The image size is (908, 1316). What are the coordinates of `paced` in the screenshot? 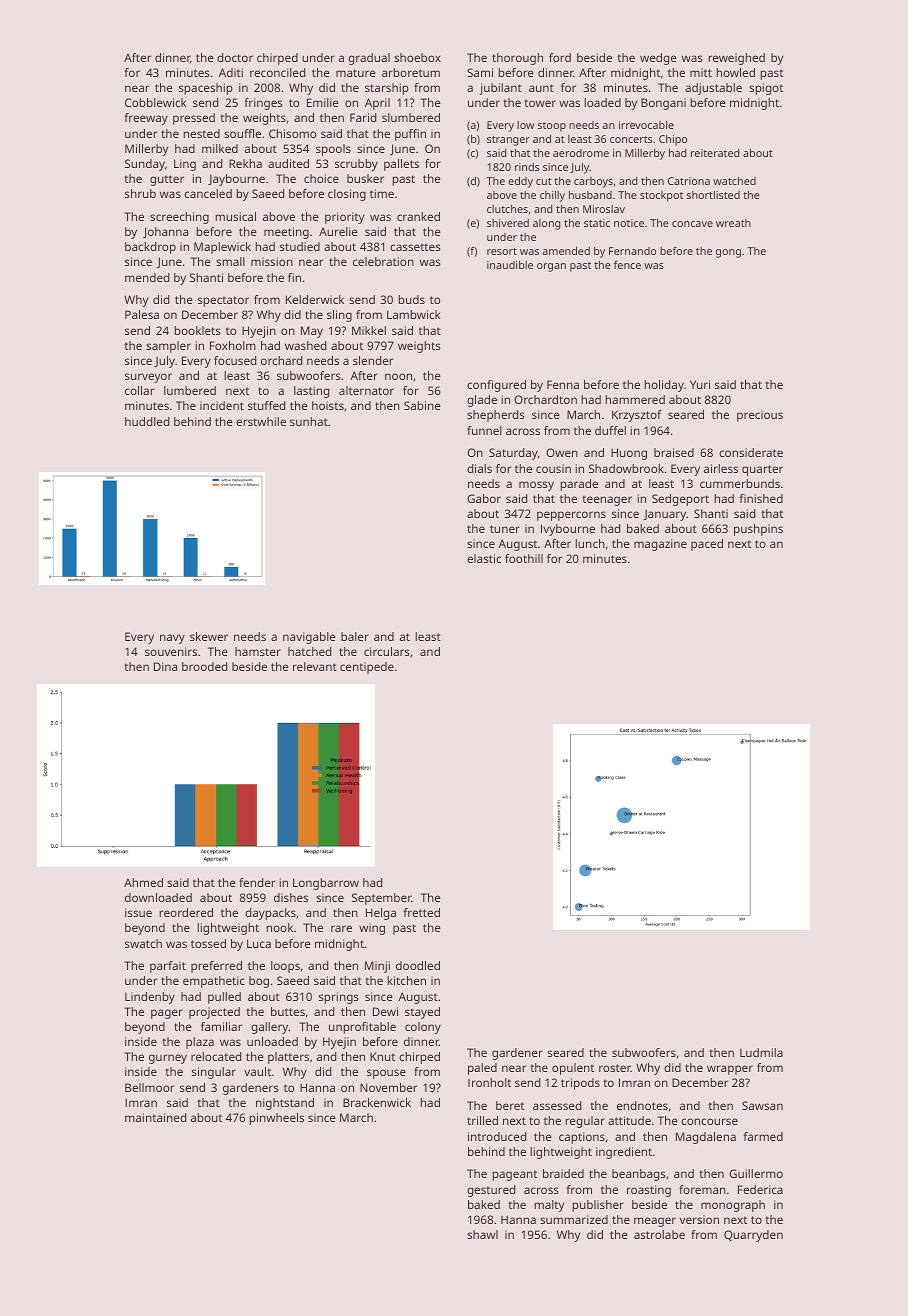 It's located at (707, 545).
